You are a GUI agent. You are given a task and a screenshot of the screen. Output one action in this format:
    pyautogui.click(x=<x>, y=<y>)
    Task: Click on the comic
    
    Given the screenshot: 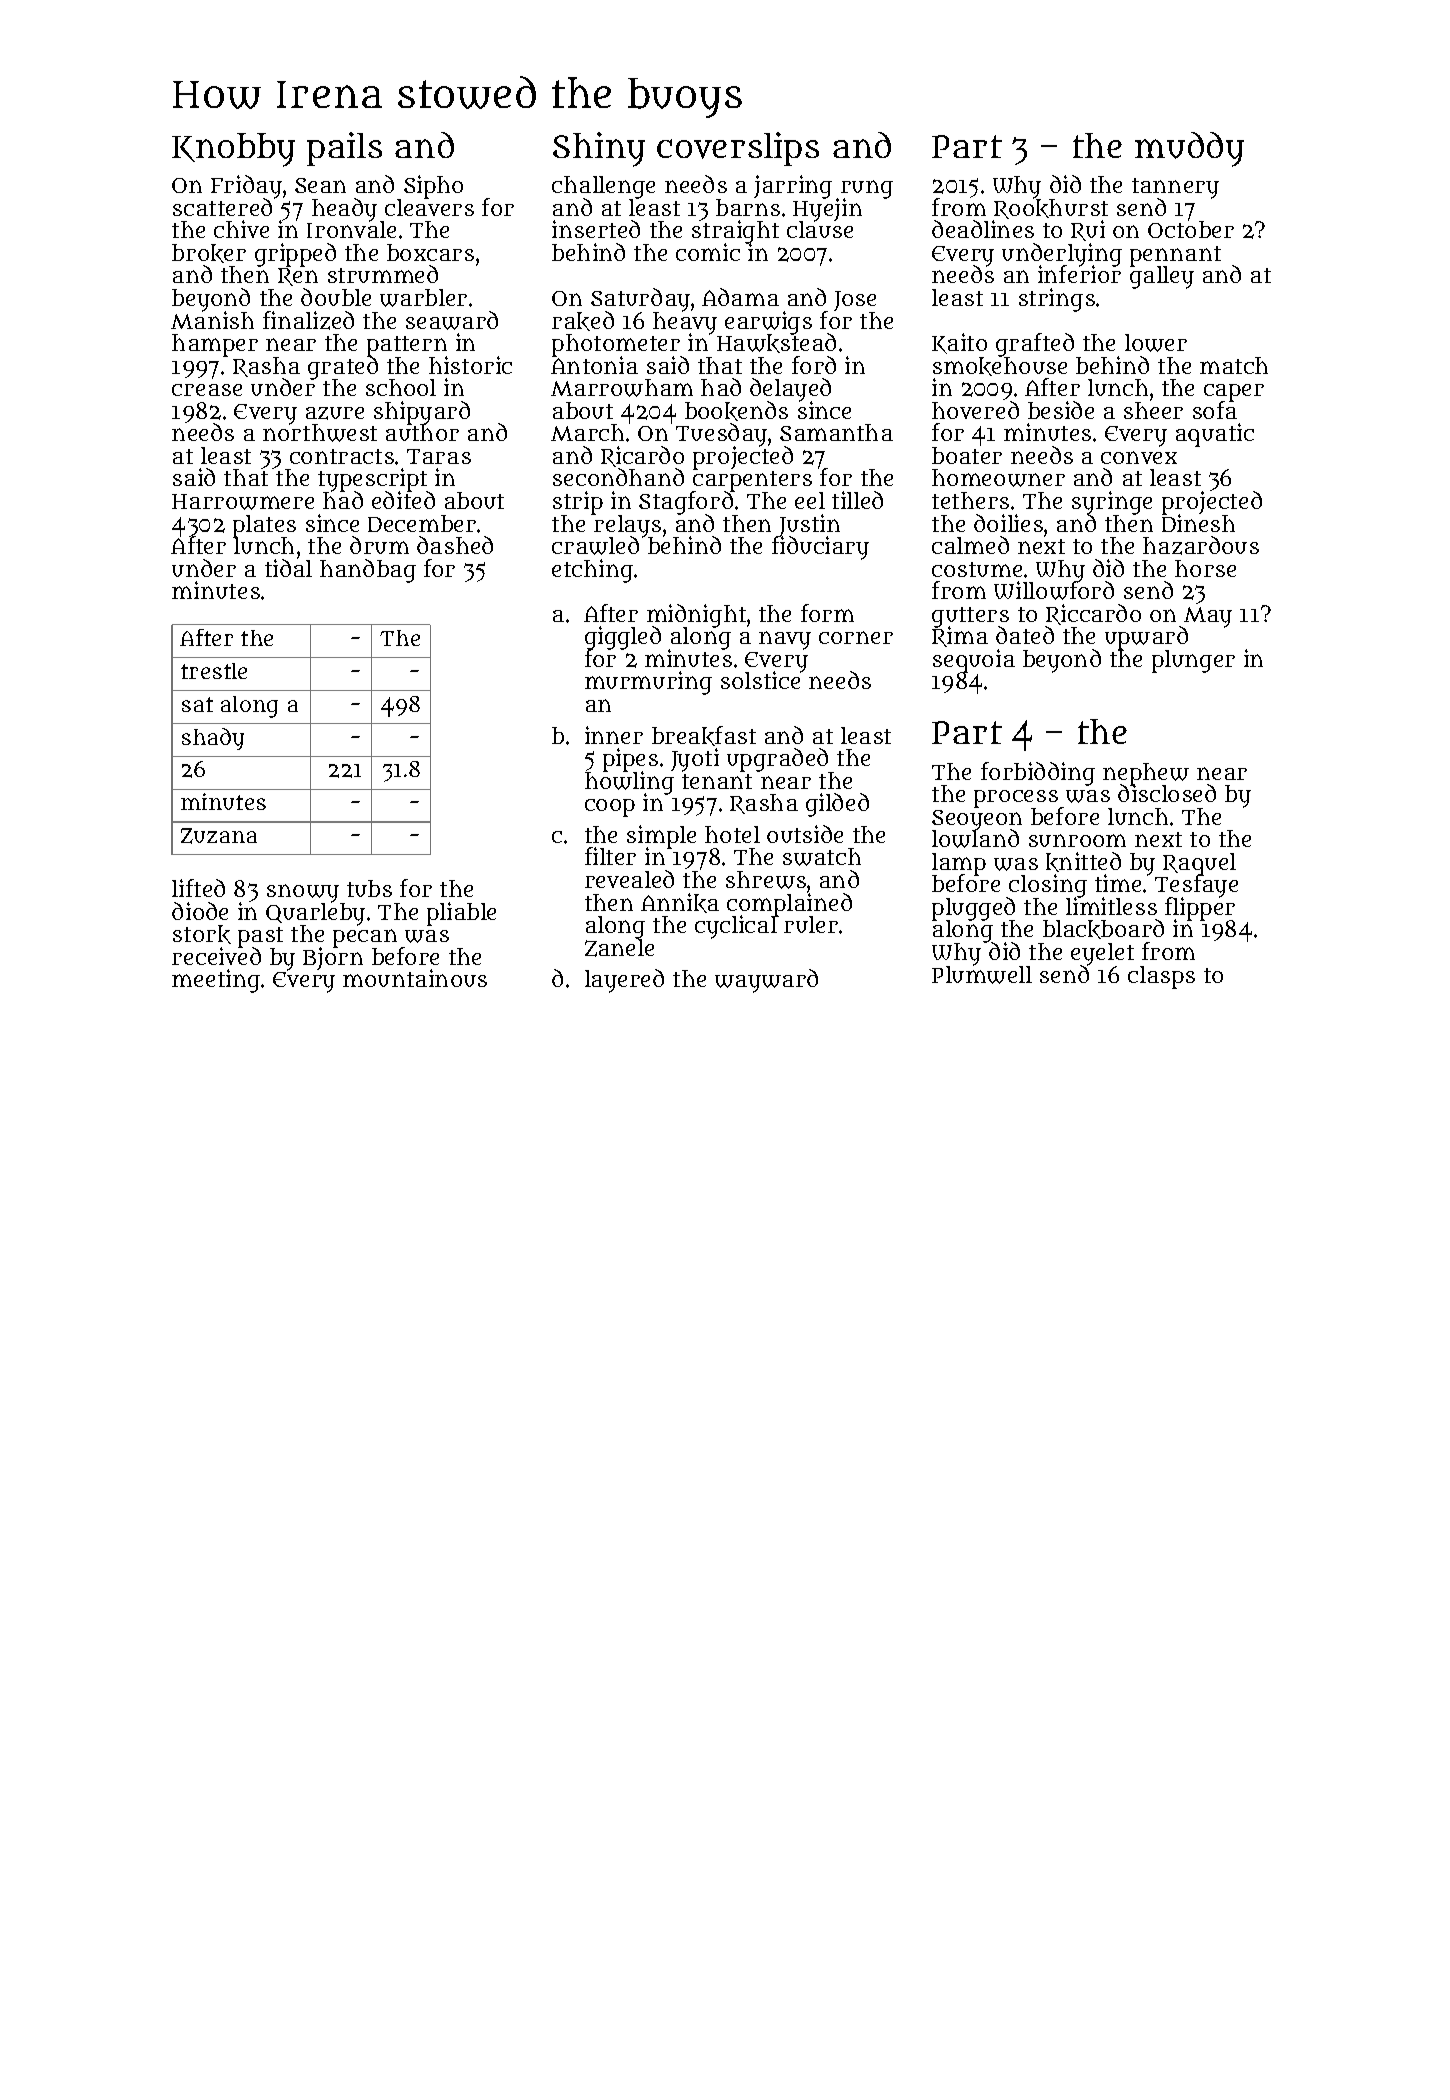 What is the action you would take?
    pyautogui.click(x=708, y=252)
